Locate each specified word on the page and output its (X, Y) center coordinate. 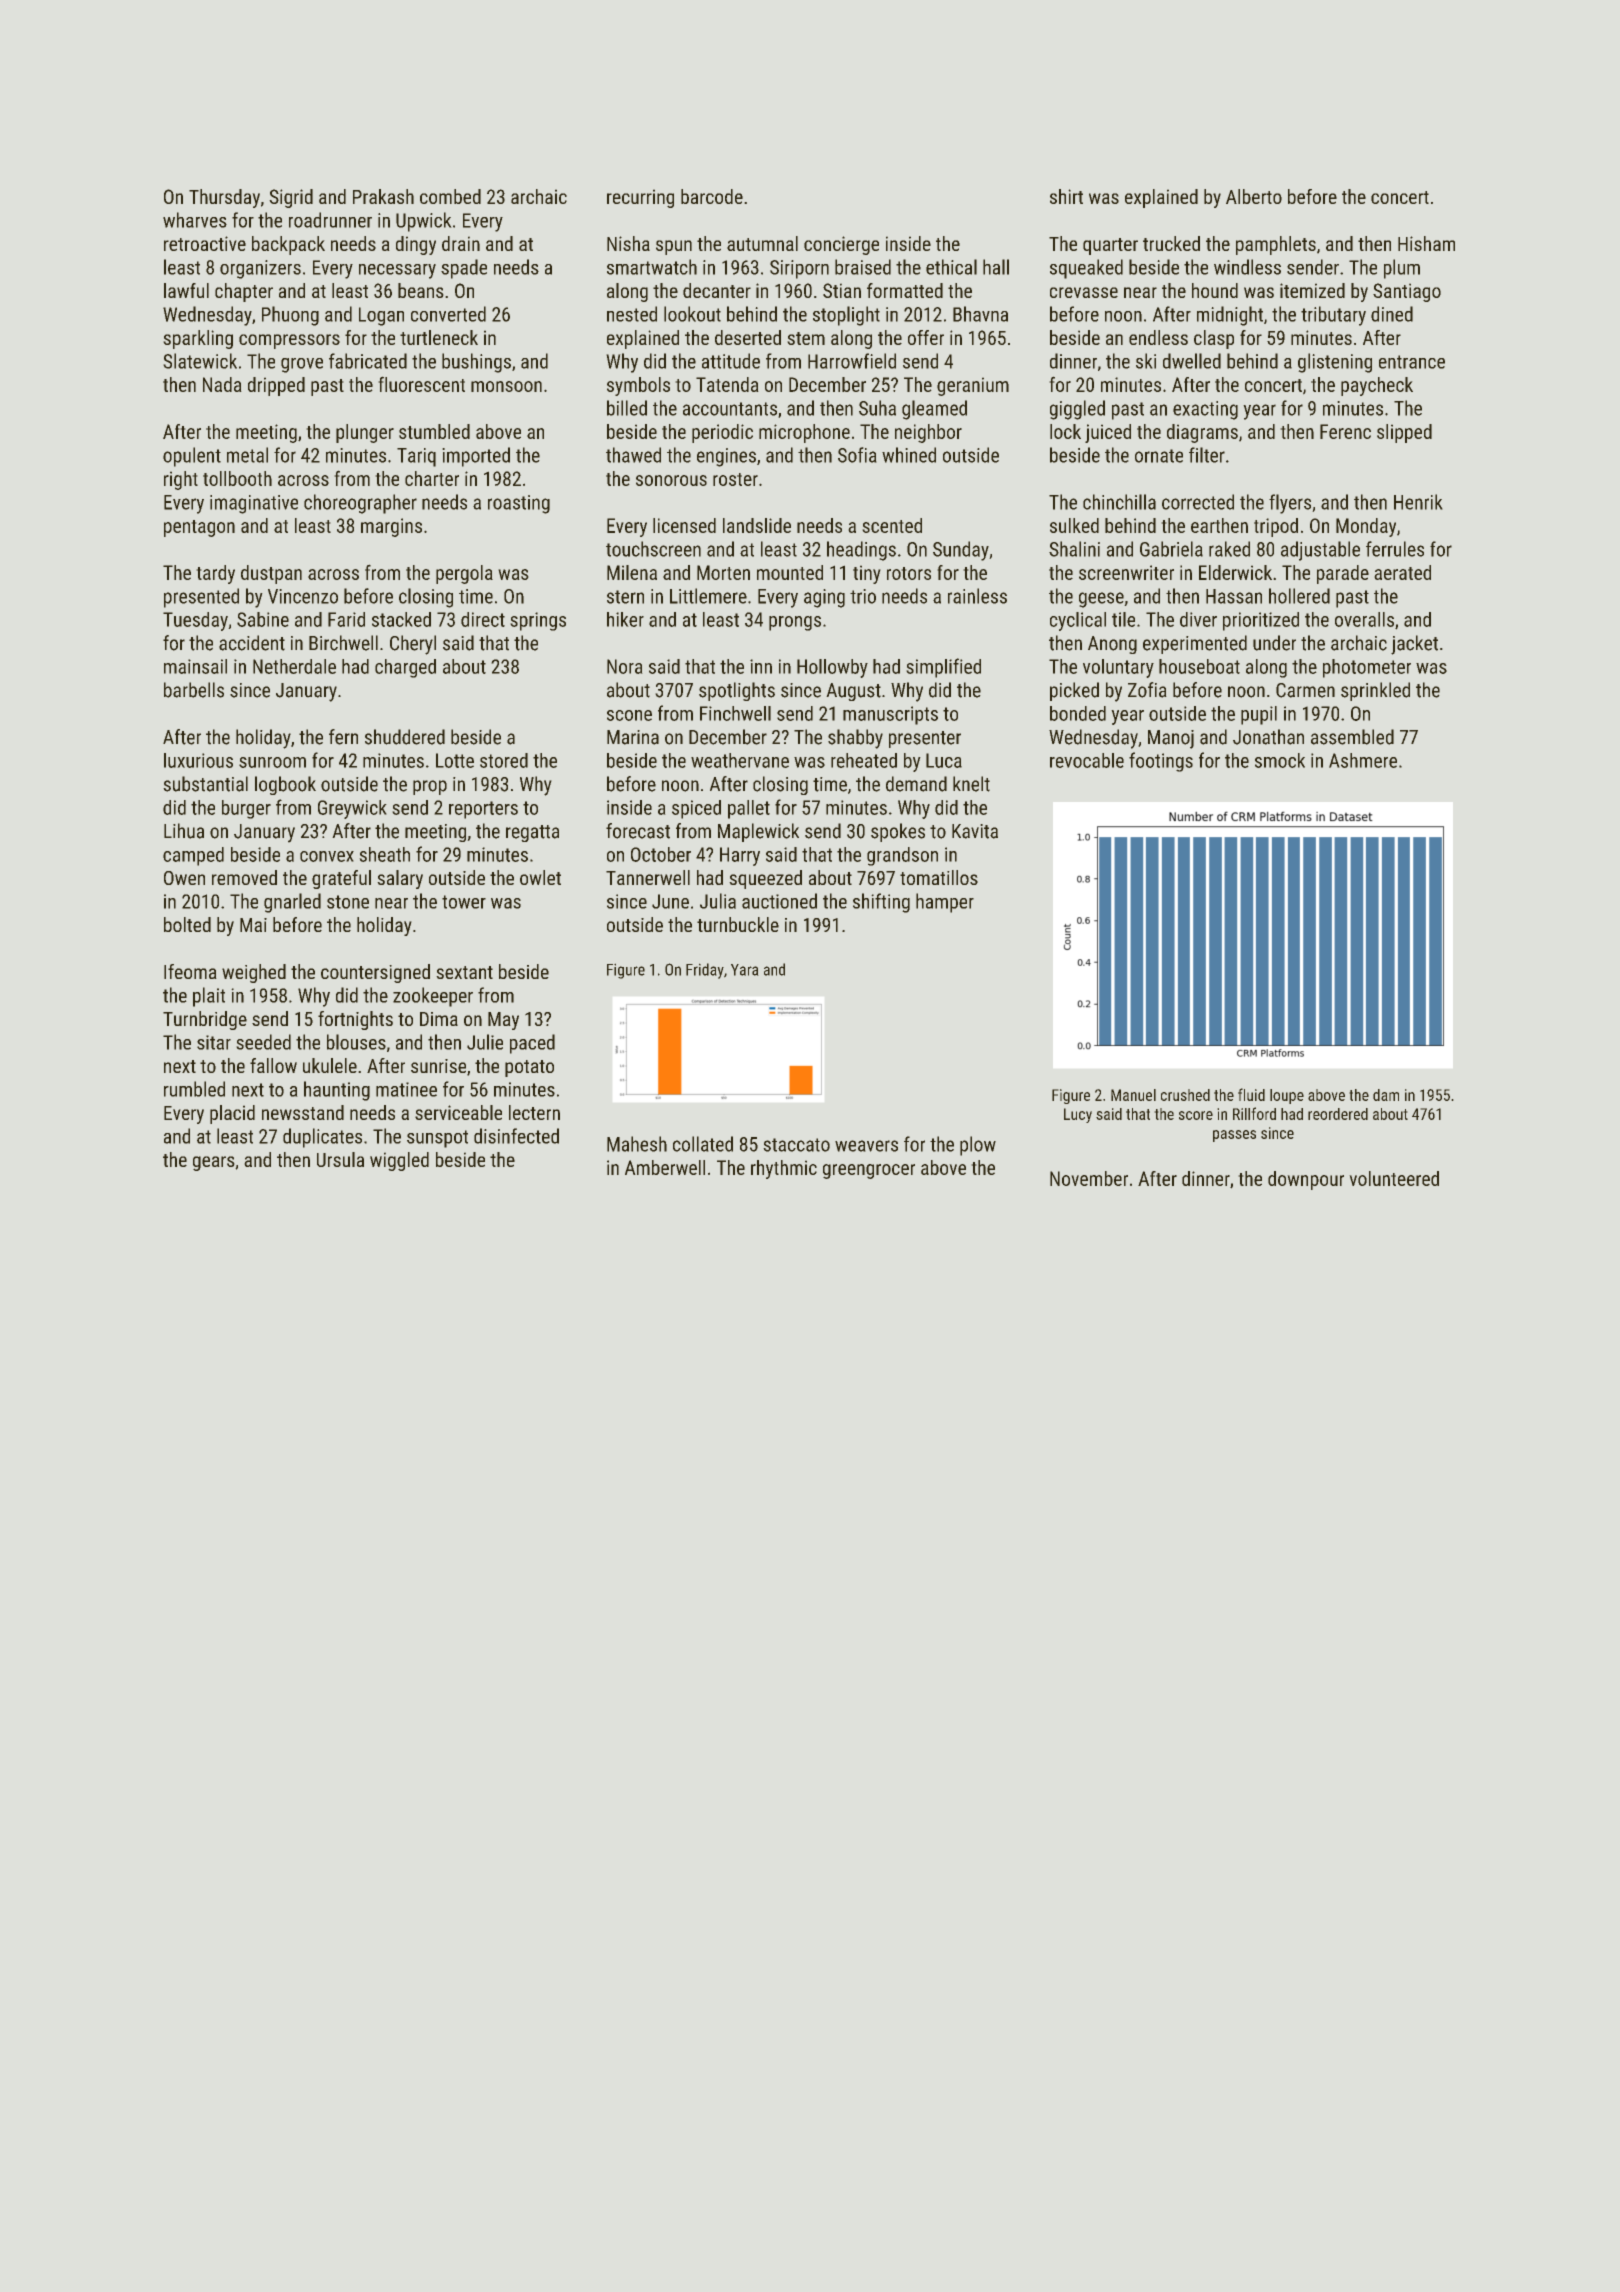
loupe (1287, 1096)
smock (1280, 760)
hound (1215, 290)
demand (916, 784)
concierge (841, 245)
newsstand (303, 1112)
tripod (1276, 527)
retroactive (205, 243)
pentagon (199, 528)
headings (861, 551)
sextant (464, 972)
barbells (194, 690)
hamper (945, 903)
